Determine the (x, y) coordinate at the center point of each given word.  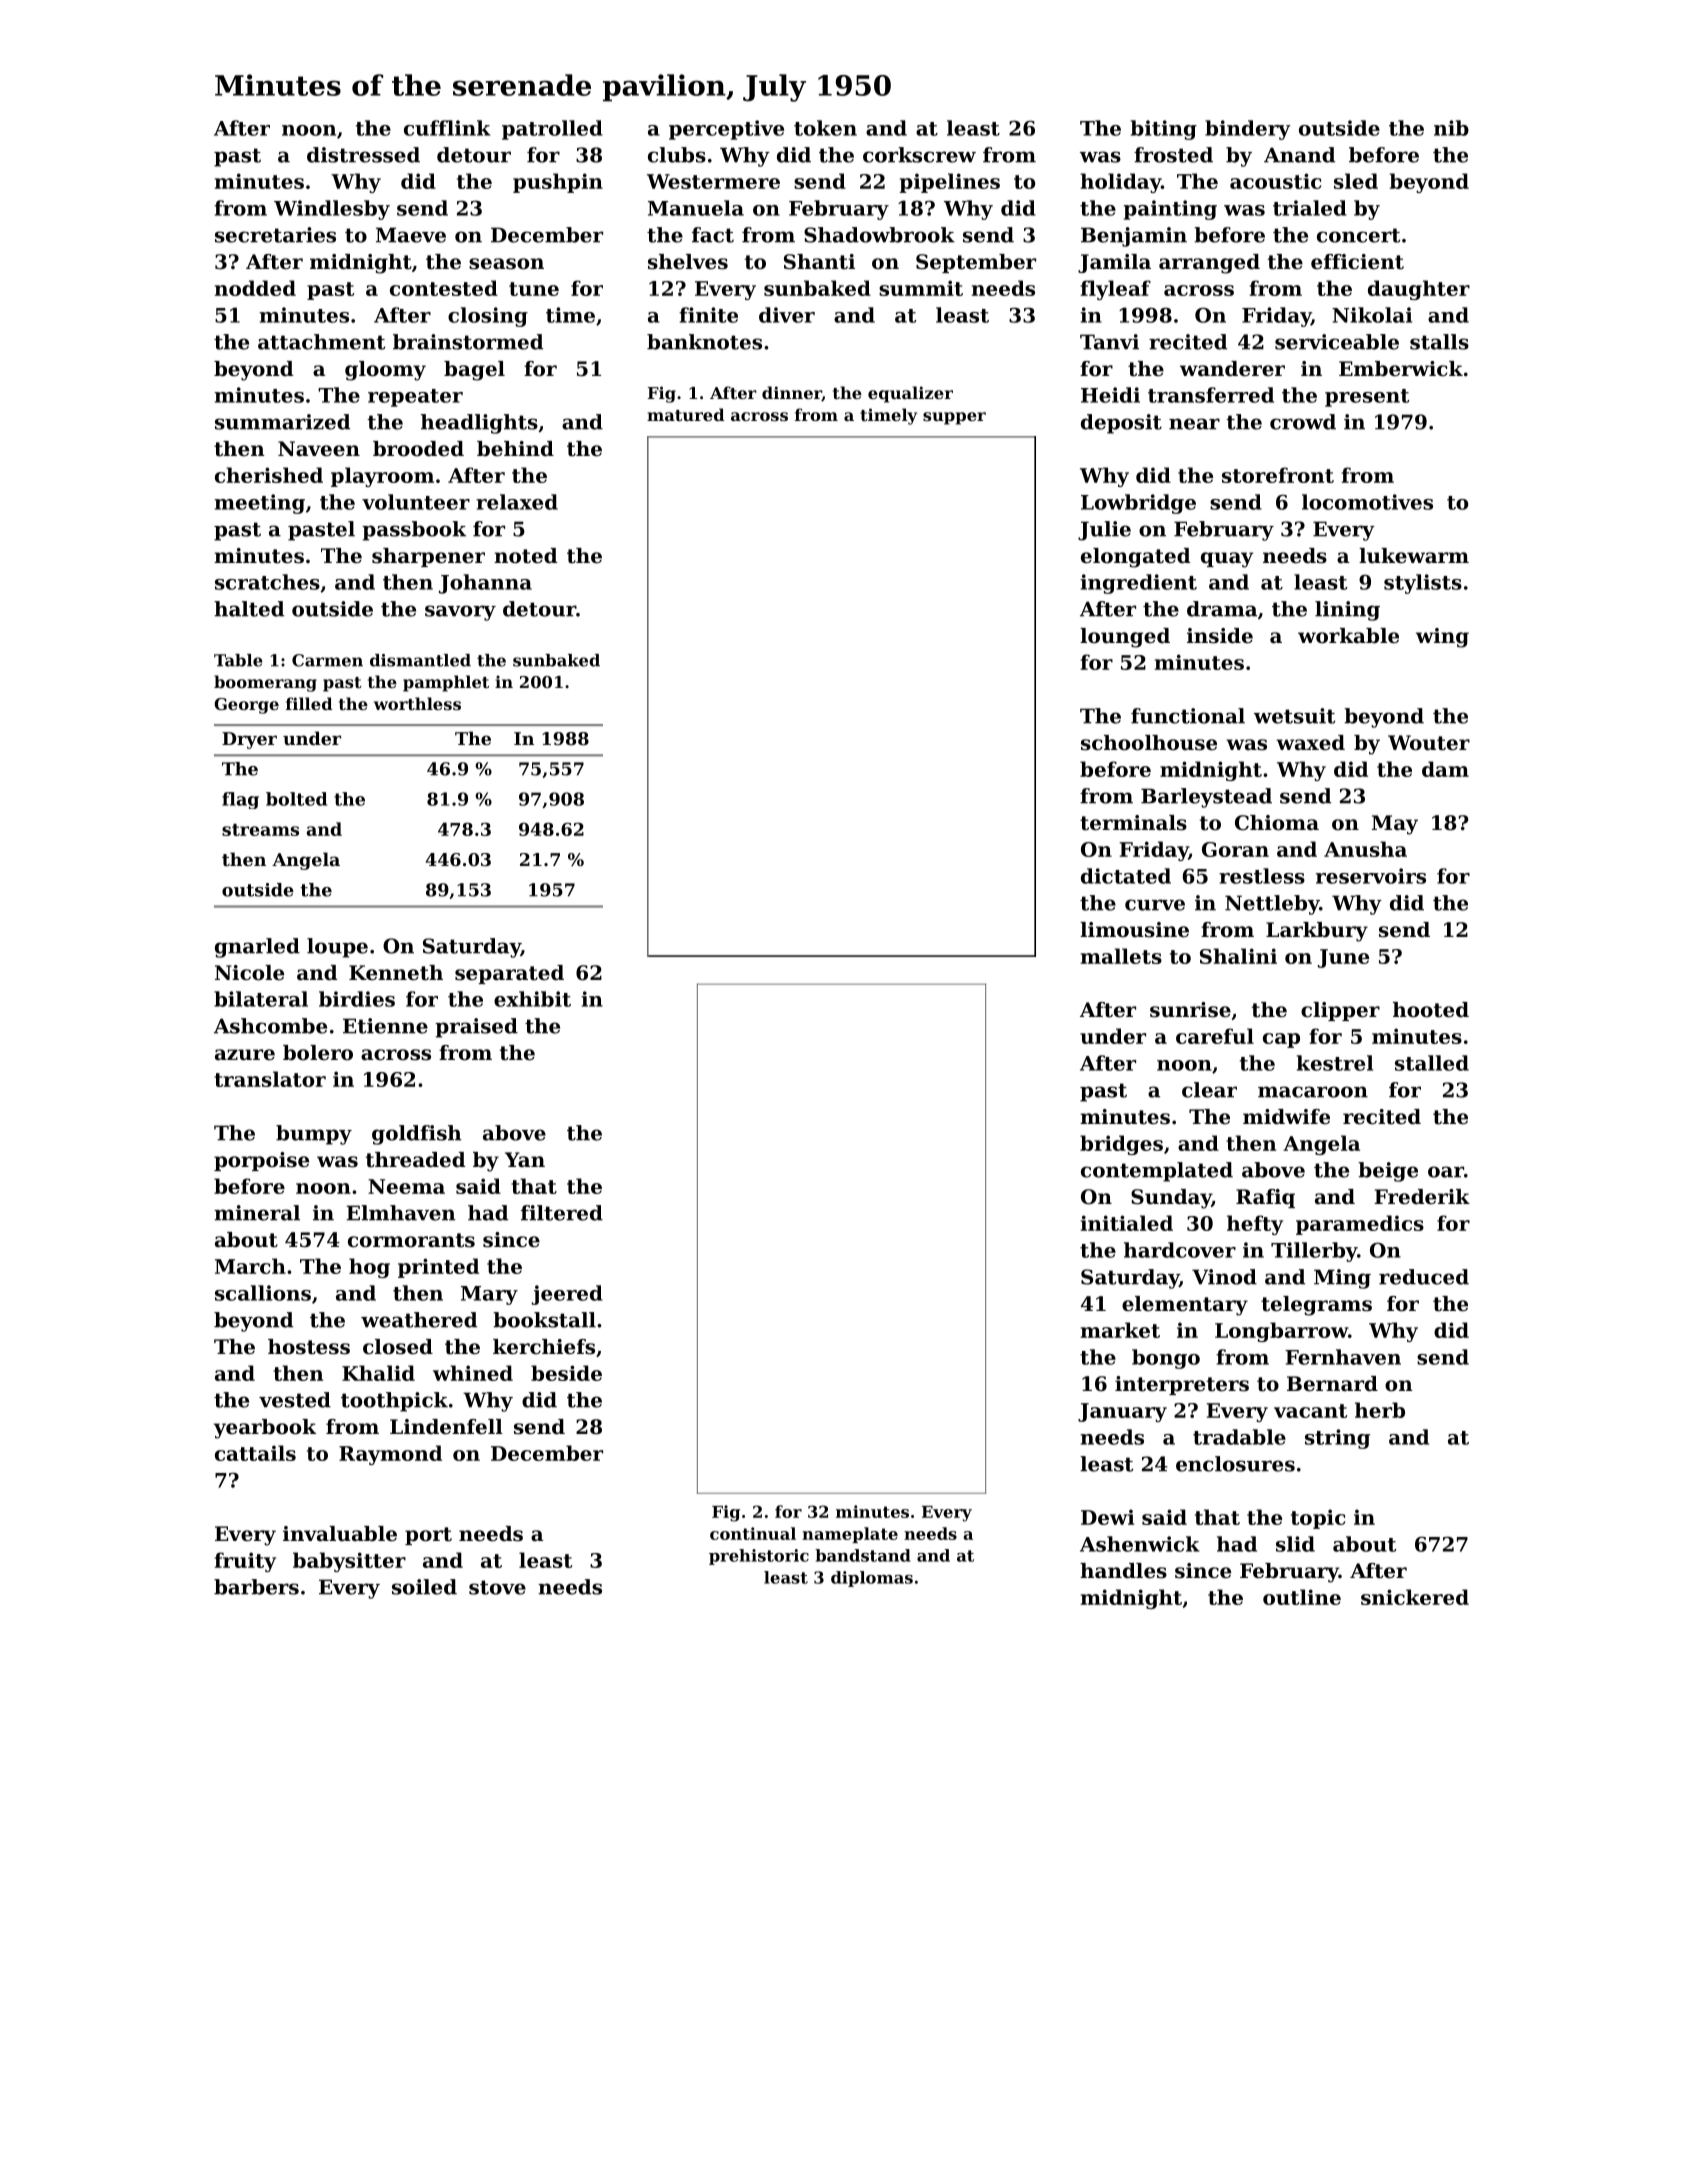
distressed (363, 155)
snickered (1415, 1597)
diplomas (872, 1579)
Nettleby (1272, 905)
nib (1451, 128)
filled (309, 703)
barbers (256, 1587)
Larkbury (1317, 932)
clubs (677, 155)
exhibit (532, 999)
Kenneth (396, 973)
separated (509, 974)
